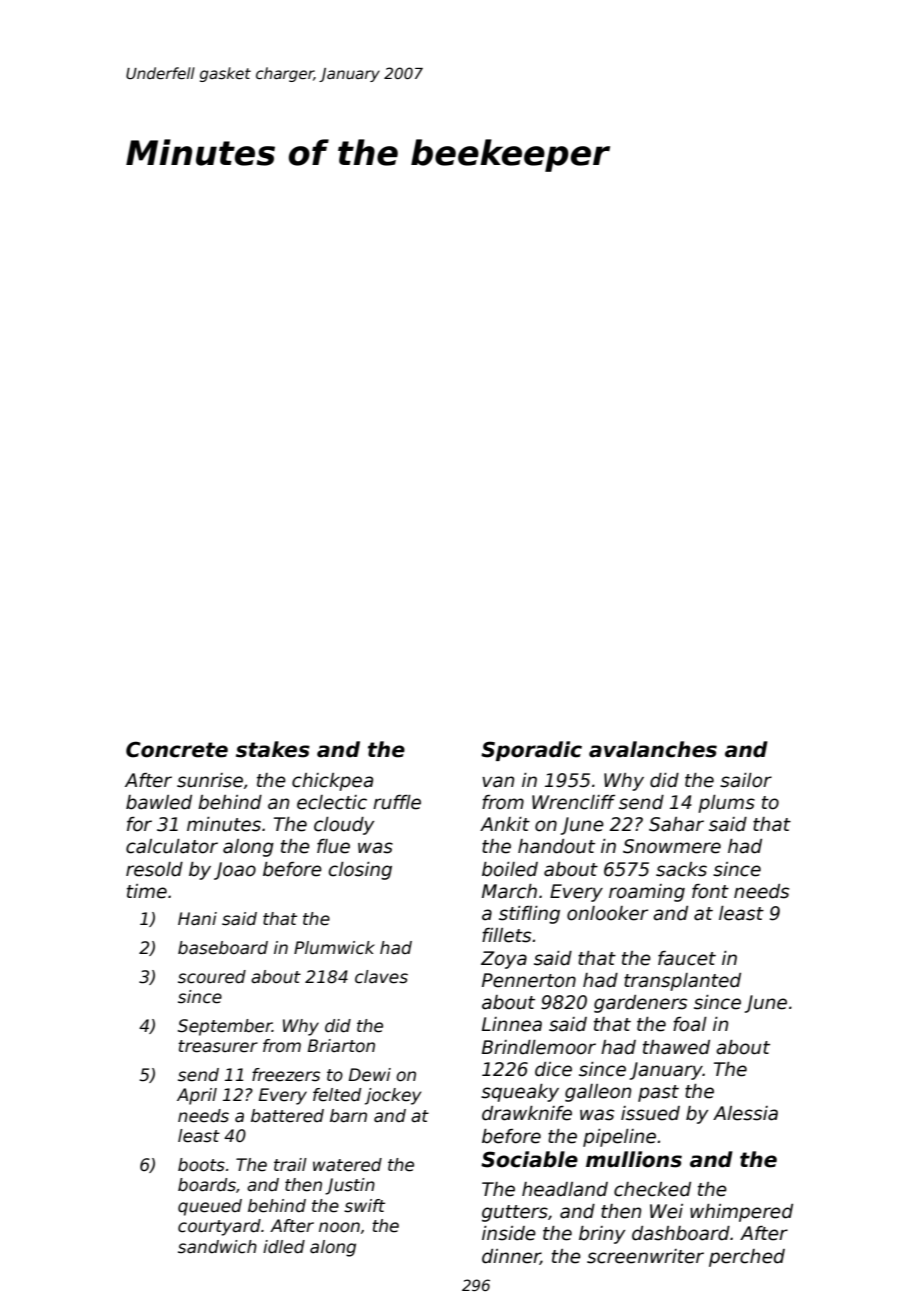 This document has height=1314, width=924. I want to click on Sahar, so click(676, 824).
